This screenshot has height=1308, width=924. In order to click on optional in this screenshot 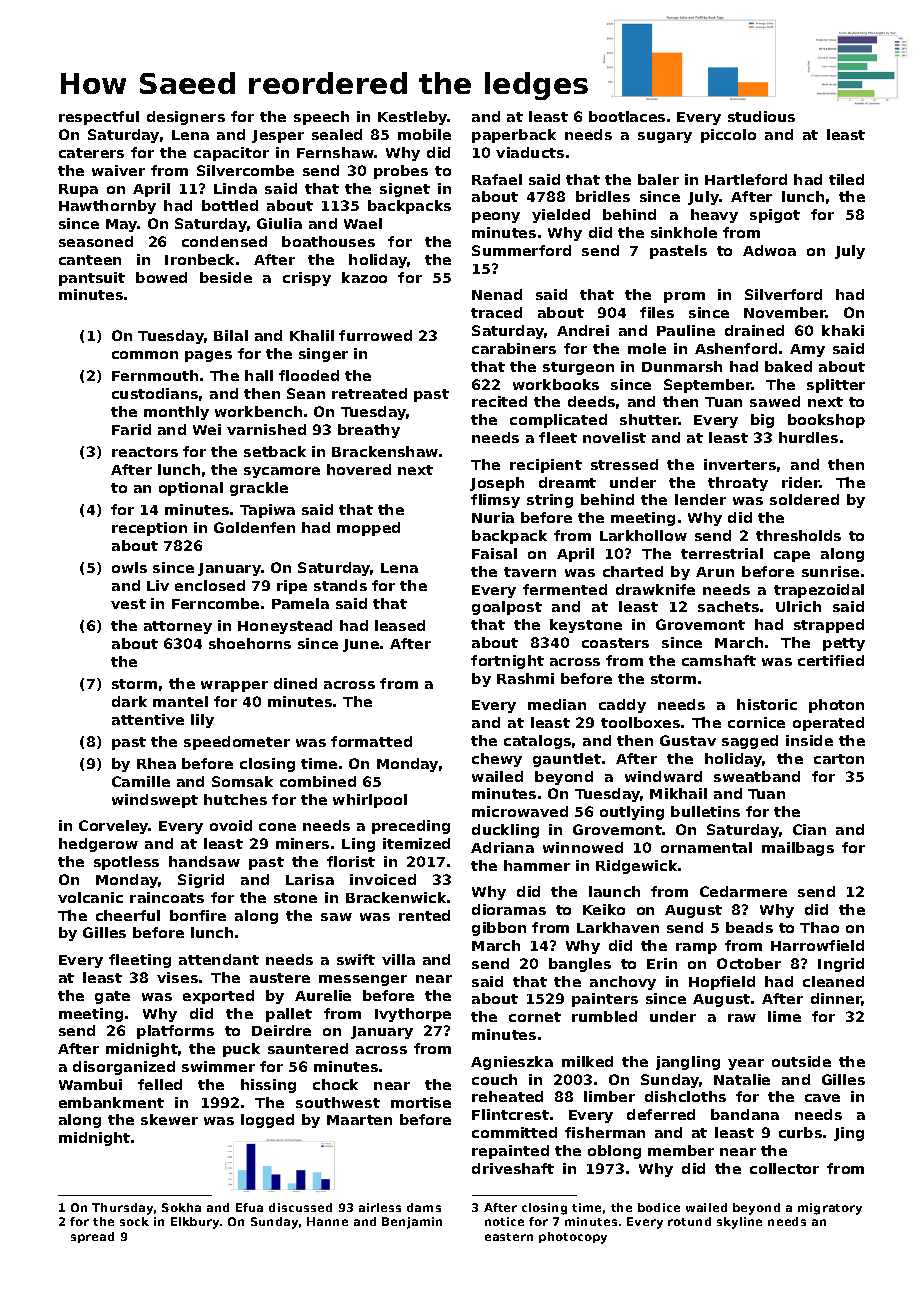, I will do `click(191, 489)`.
